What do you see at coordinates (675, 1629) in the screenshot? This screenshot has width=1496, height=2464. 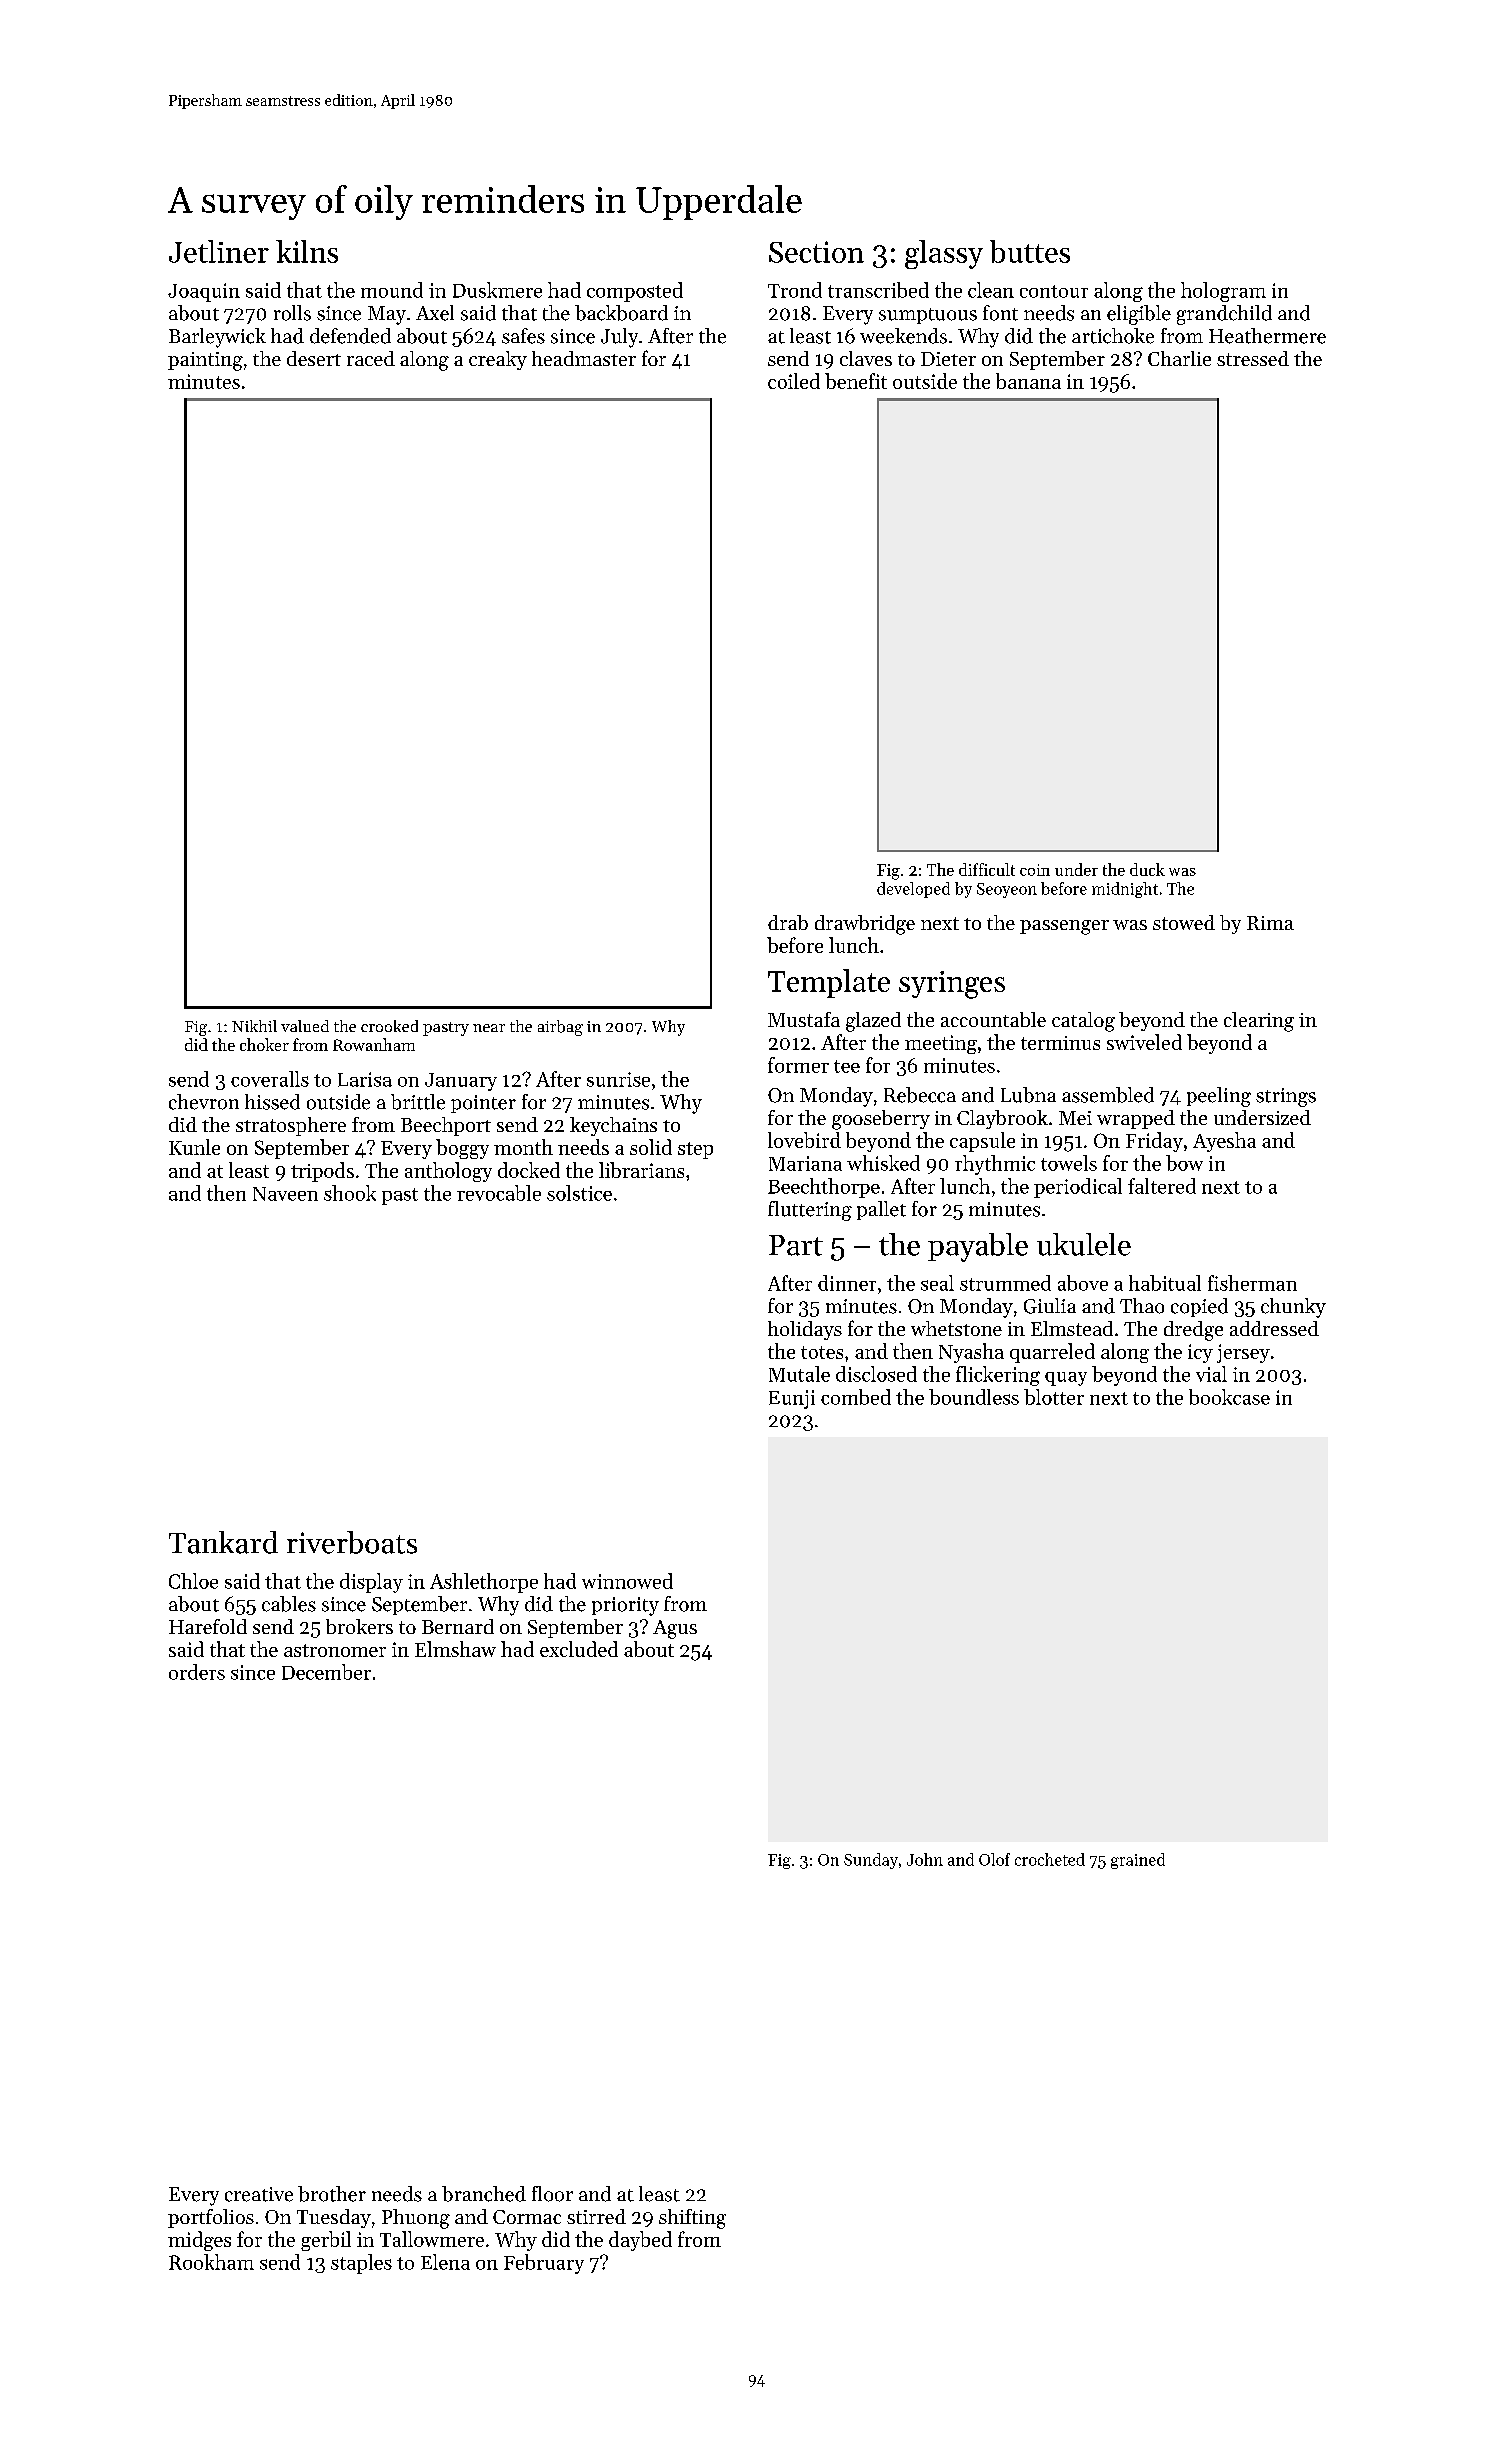 I see `Agus` at bounding box center [675, 1629].
